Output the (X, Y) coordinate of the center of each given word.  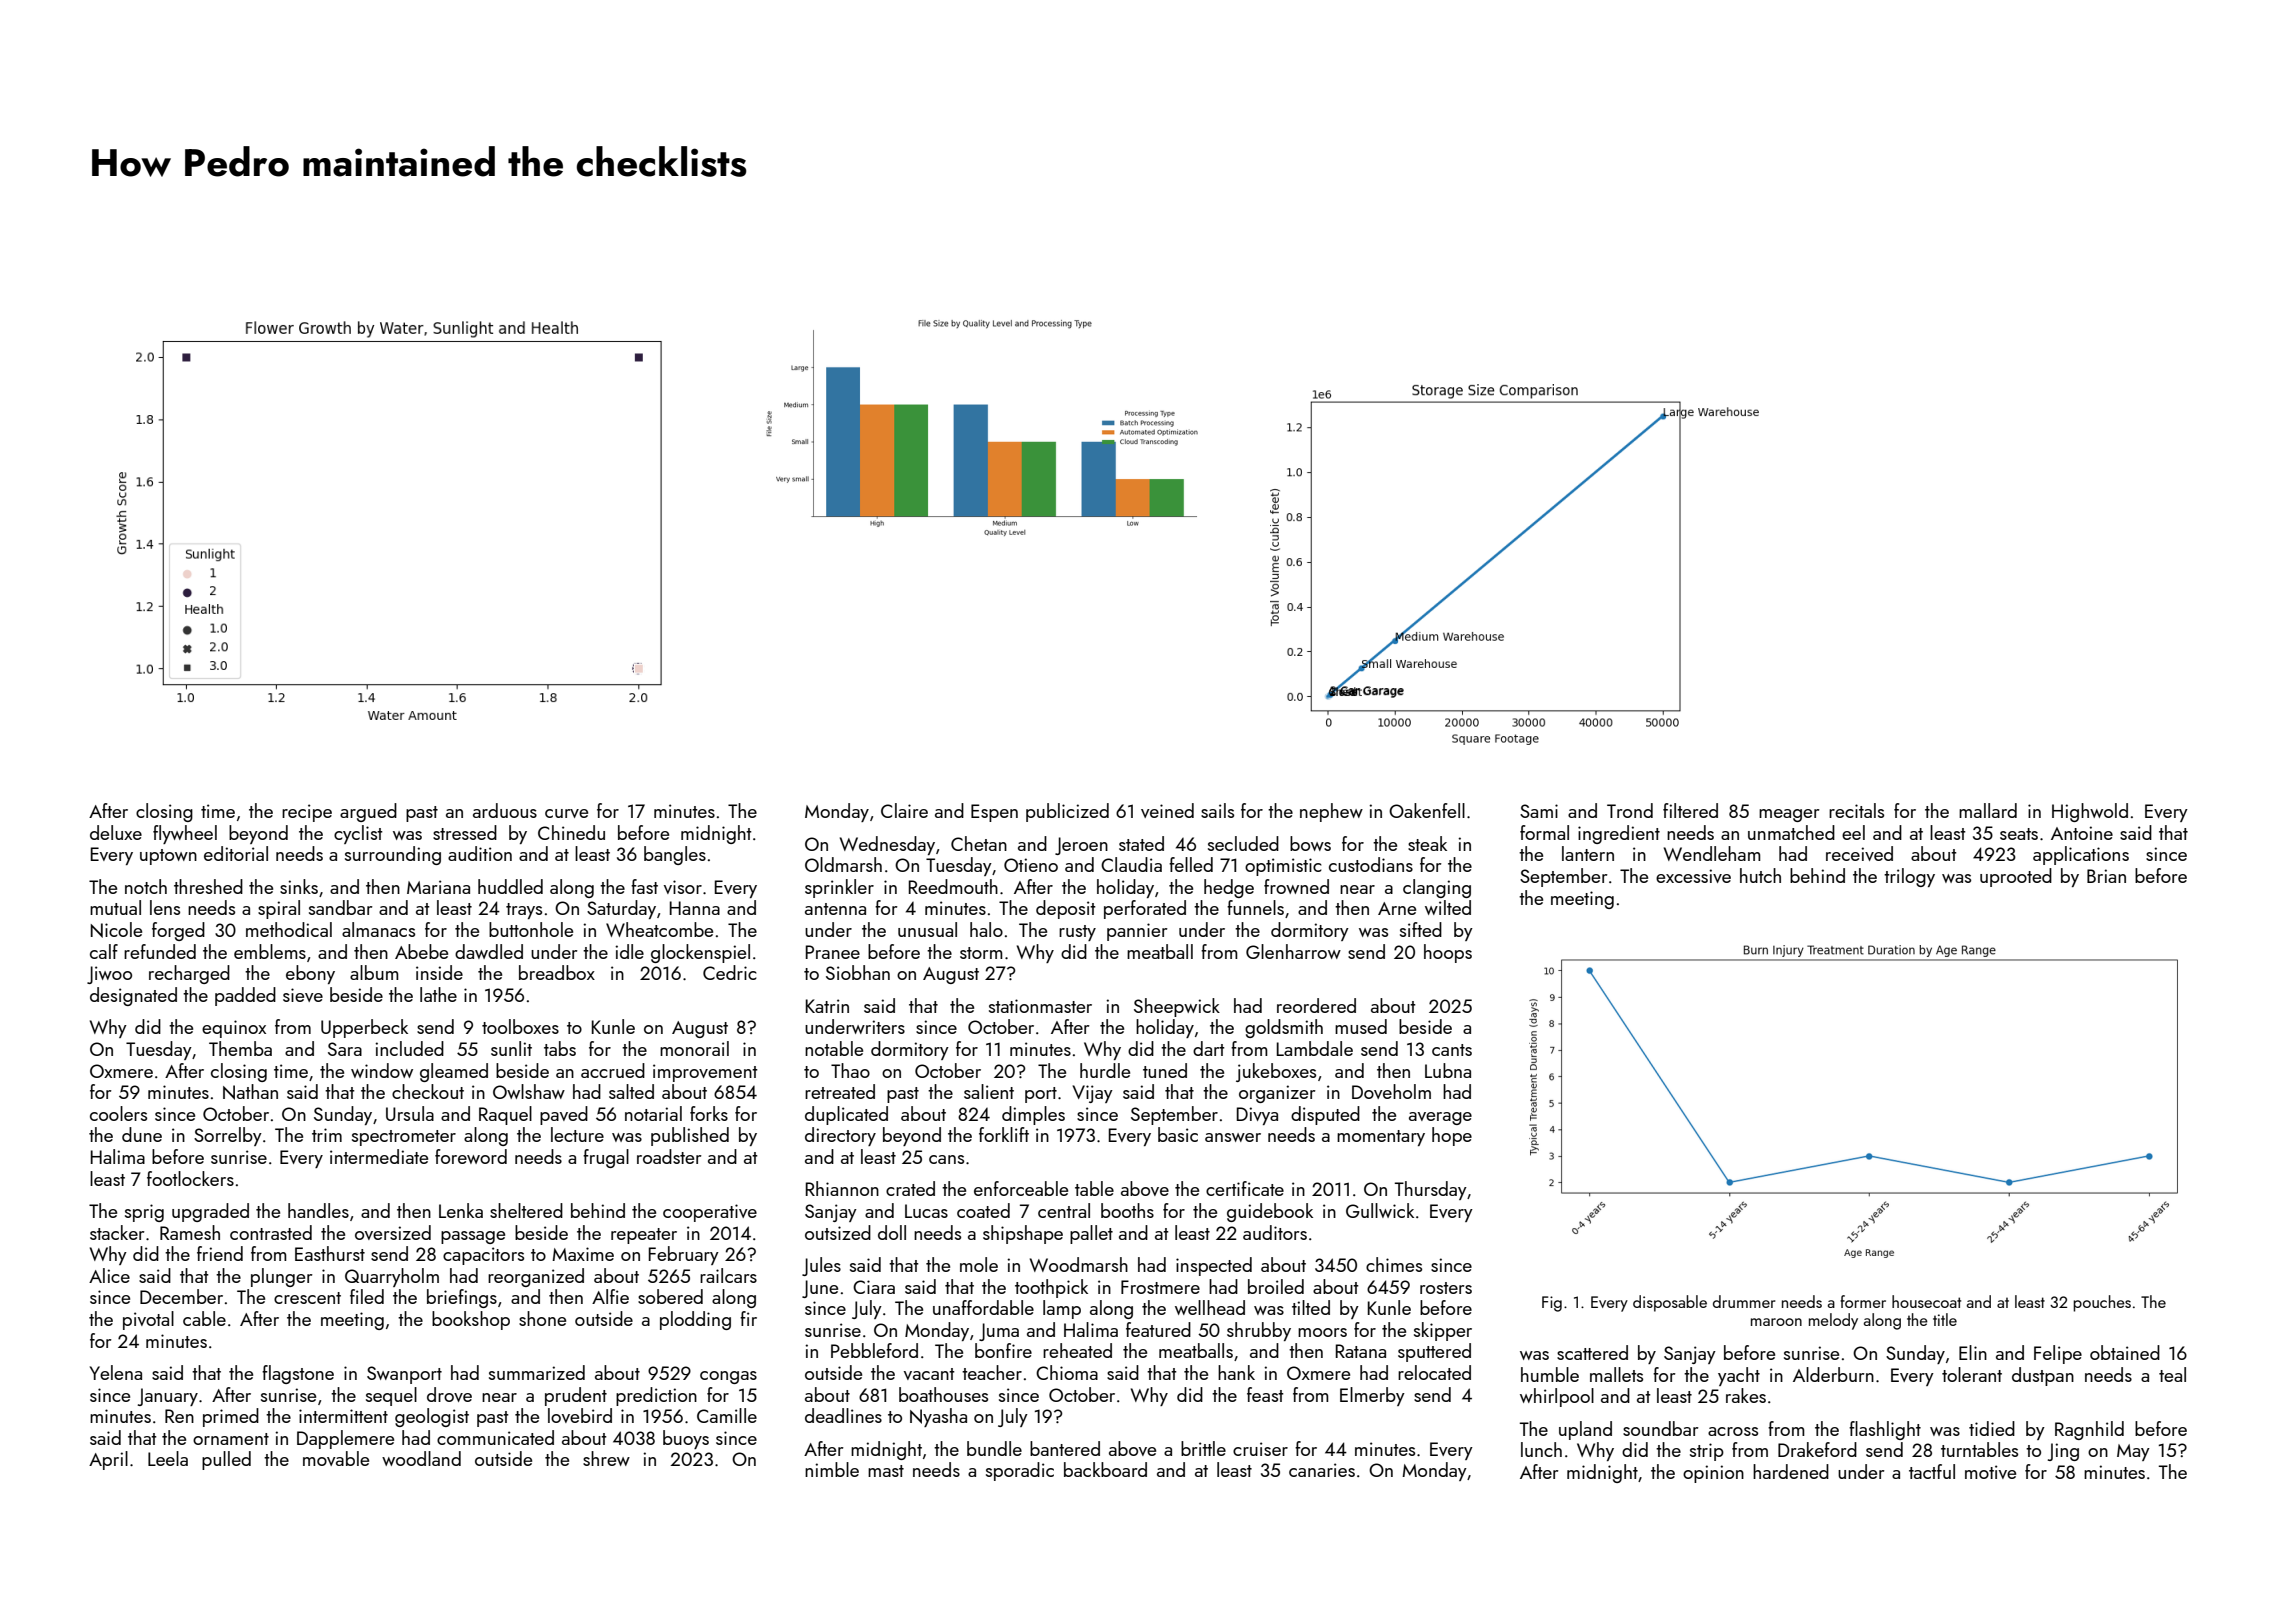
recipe (307, 813)
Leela (168, 1458)
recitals (1856, 810)
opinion (1713, 1474)
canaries (1322, 1470)
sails (1217, 810)
